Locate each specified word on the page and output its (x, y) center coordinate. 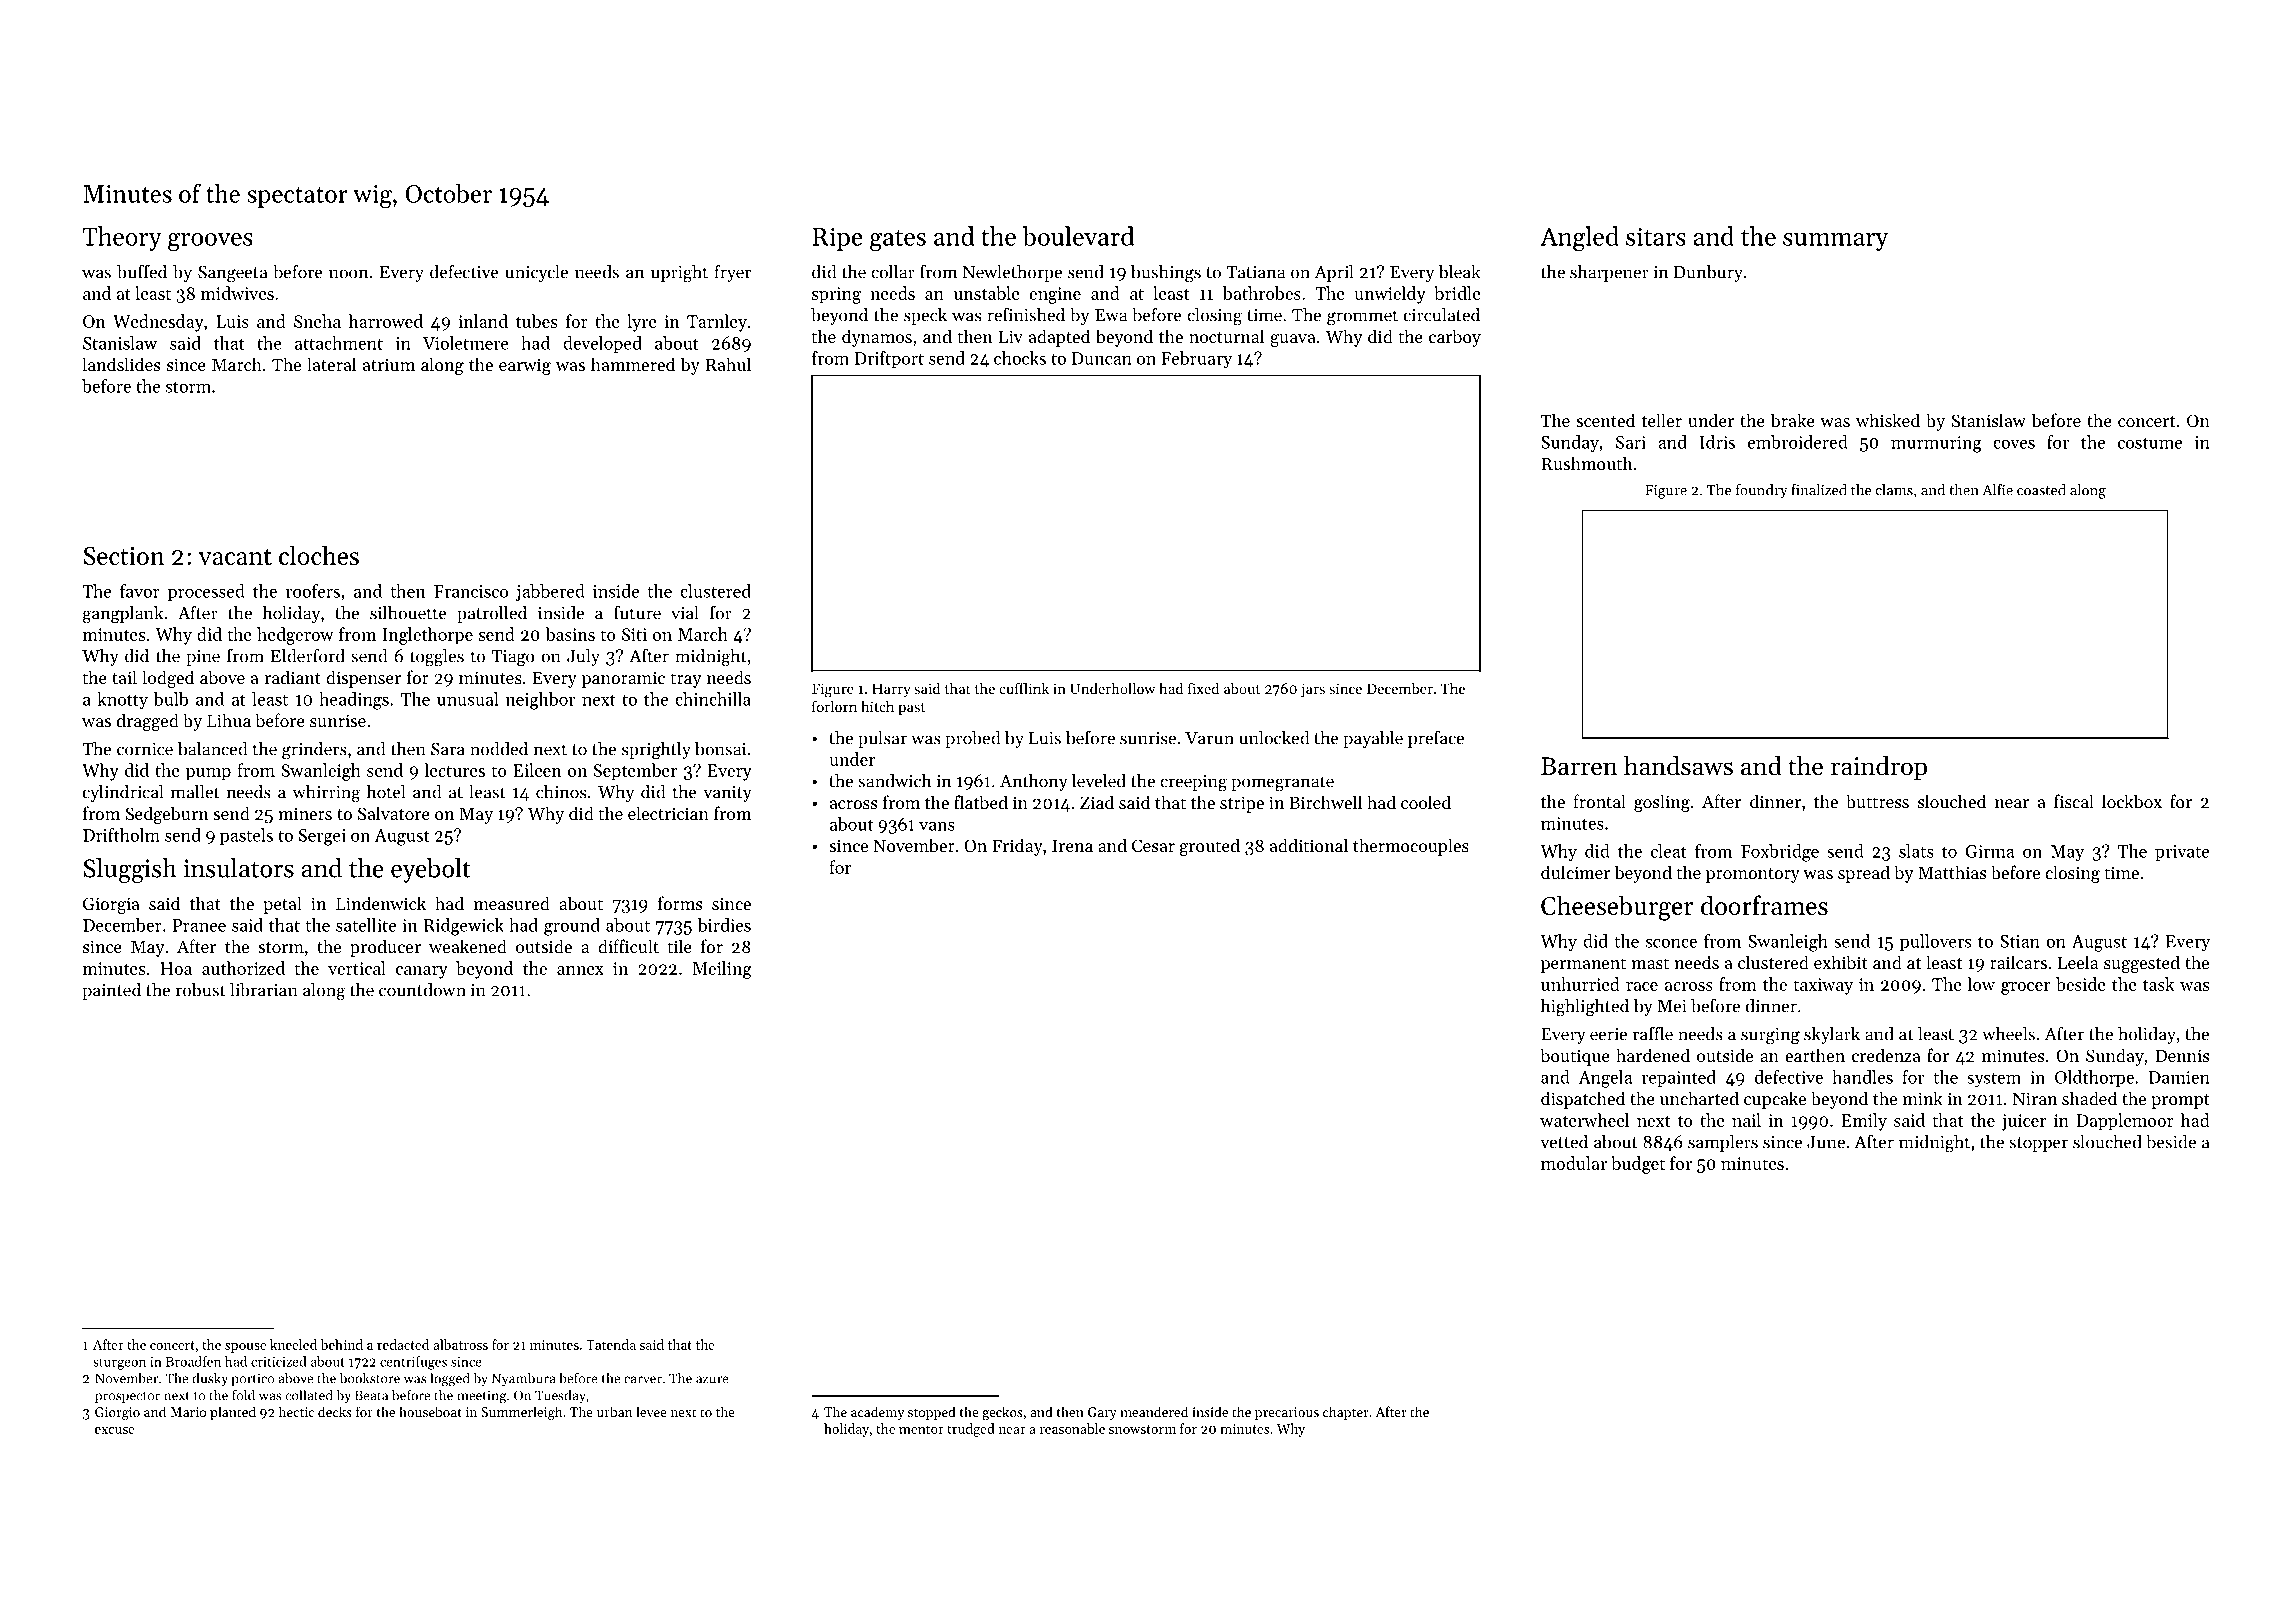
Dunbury (1708, 273)
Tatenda (611, 1344)
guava (1293, 340)
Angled (1579, 238)
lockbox (2132, 801)
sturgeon (119, 1364)
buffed (142, 271)
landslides (121, 364)
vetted (1564, 1142)
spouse (245, 1348)
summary (1835, 242)
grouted (1210, 847)
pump (208, 774)
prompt (2180, 1101)
